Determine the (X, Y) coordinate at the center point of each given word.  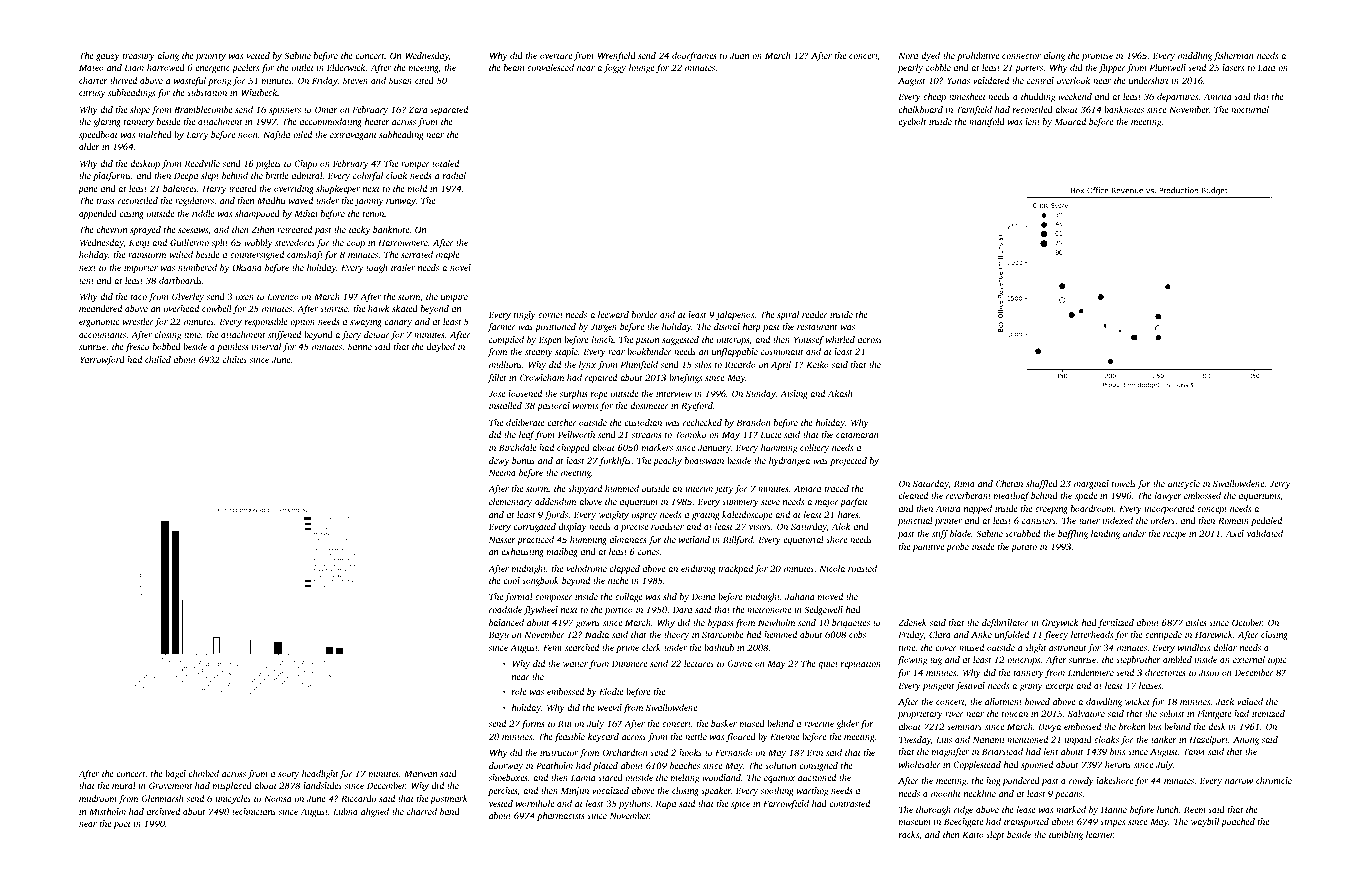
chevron (112, 229)
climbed (204, 773)
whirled (840, 339)
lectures (699, 663)
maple (448, 255)
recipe (1174, 534)
